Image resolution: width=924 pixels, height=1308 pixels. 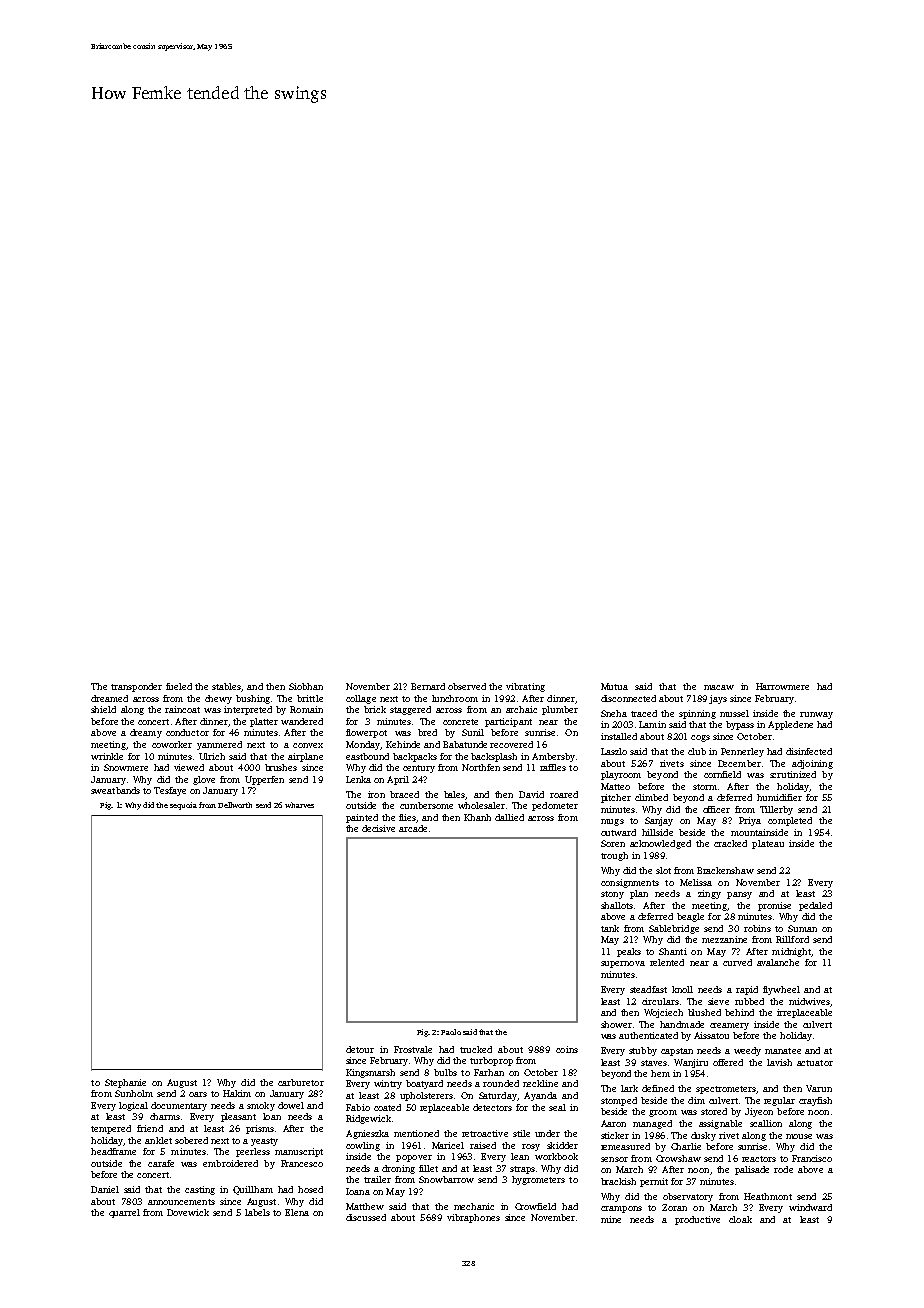 What do you see at coordinates (614, 686) in the page?
I see `Mutua` at bounding box center [614, 686].
